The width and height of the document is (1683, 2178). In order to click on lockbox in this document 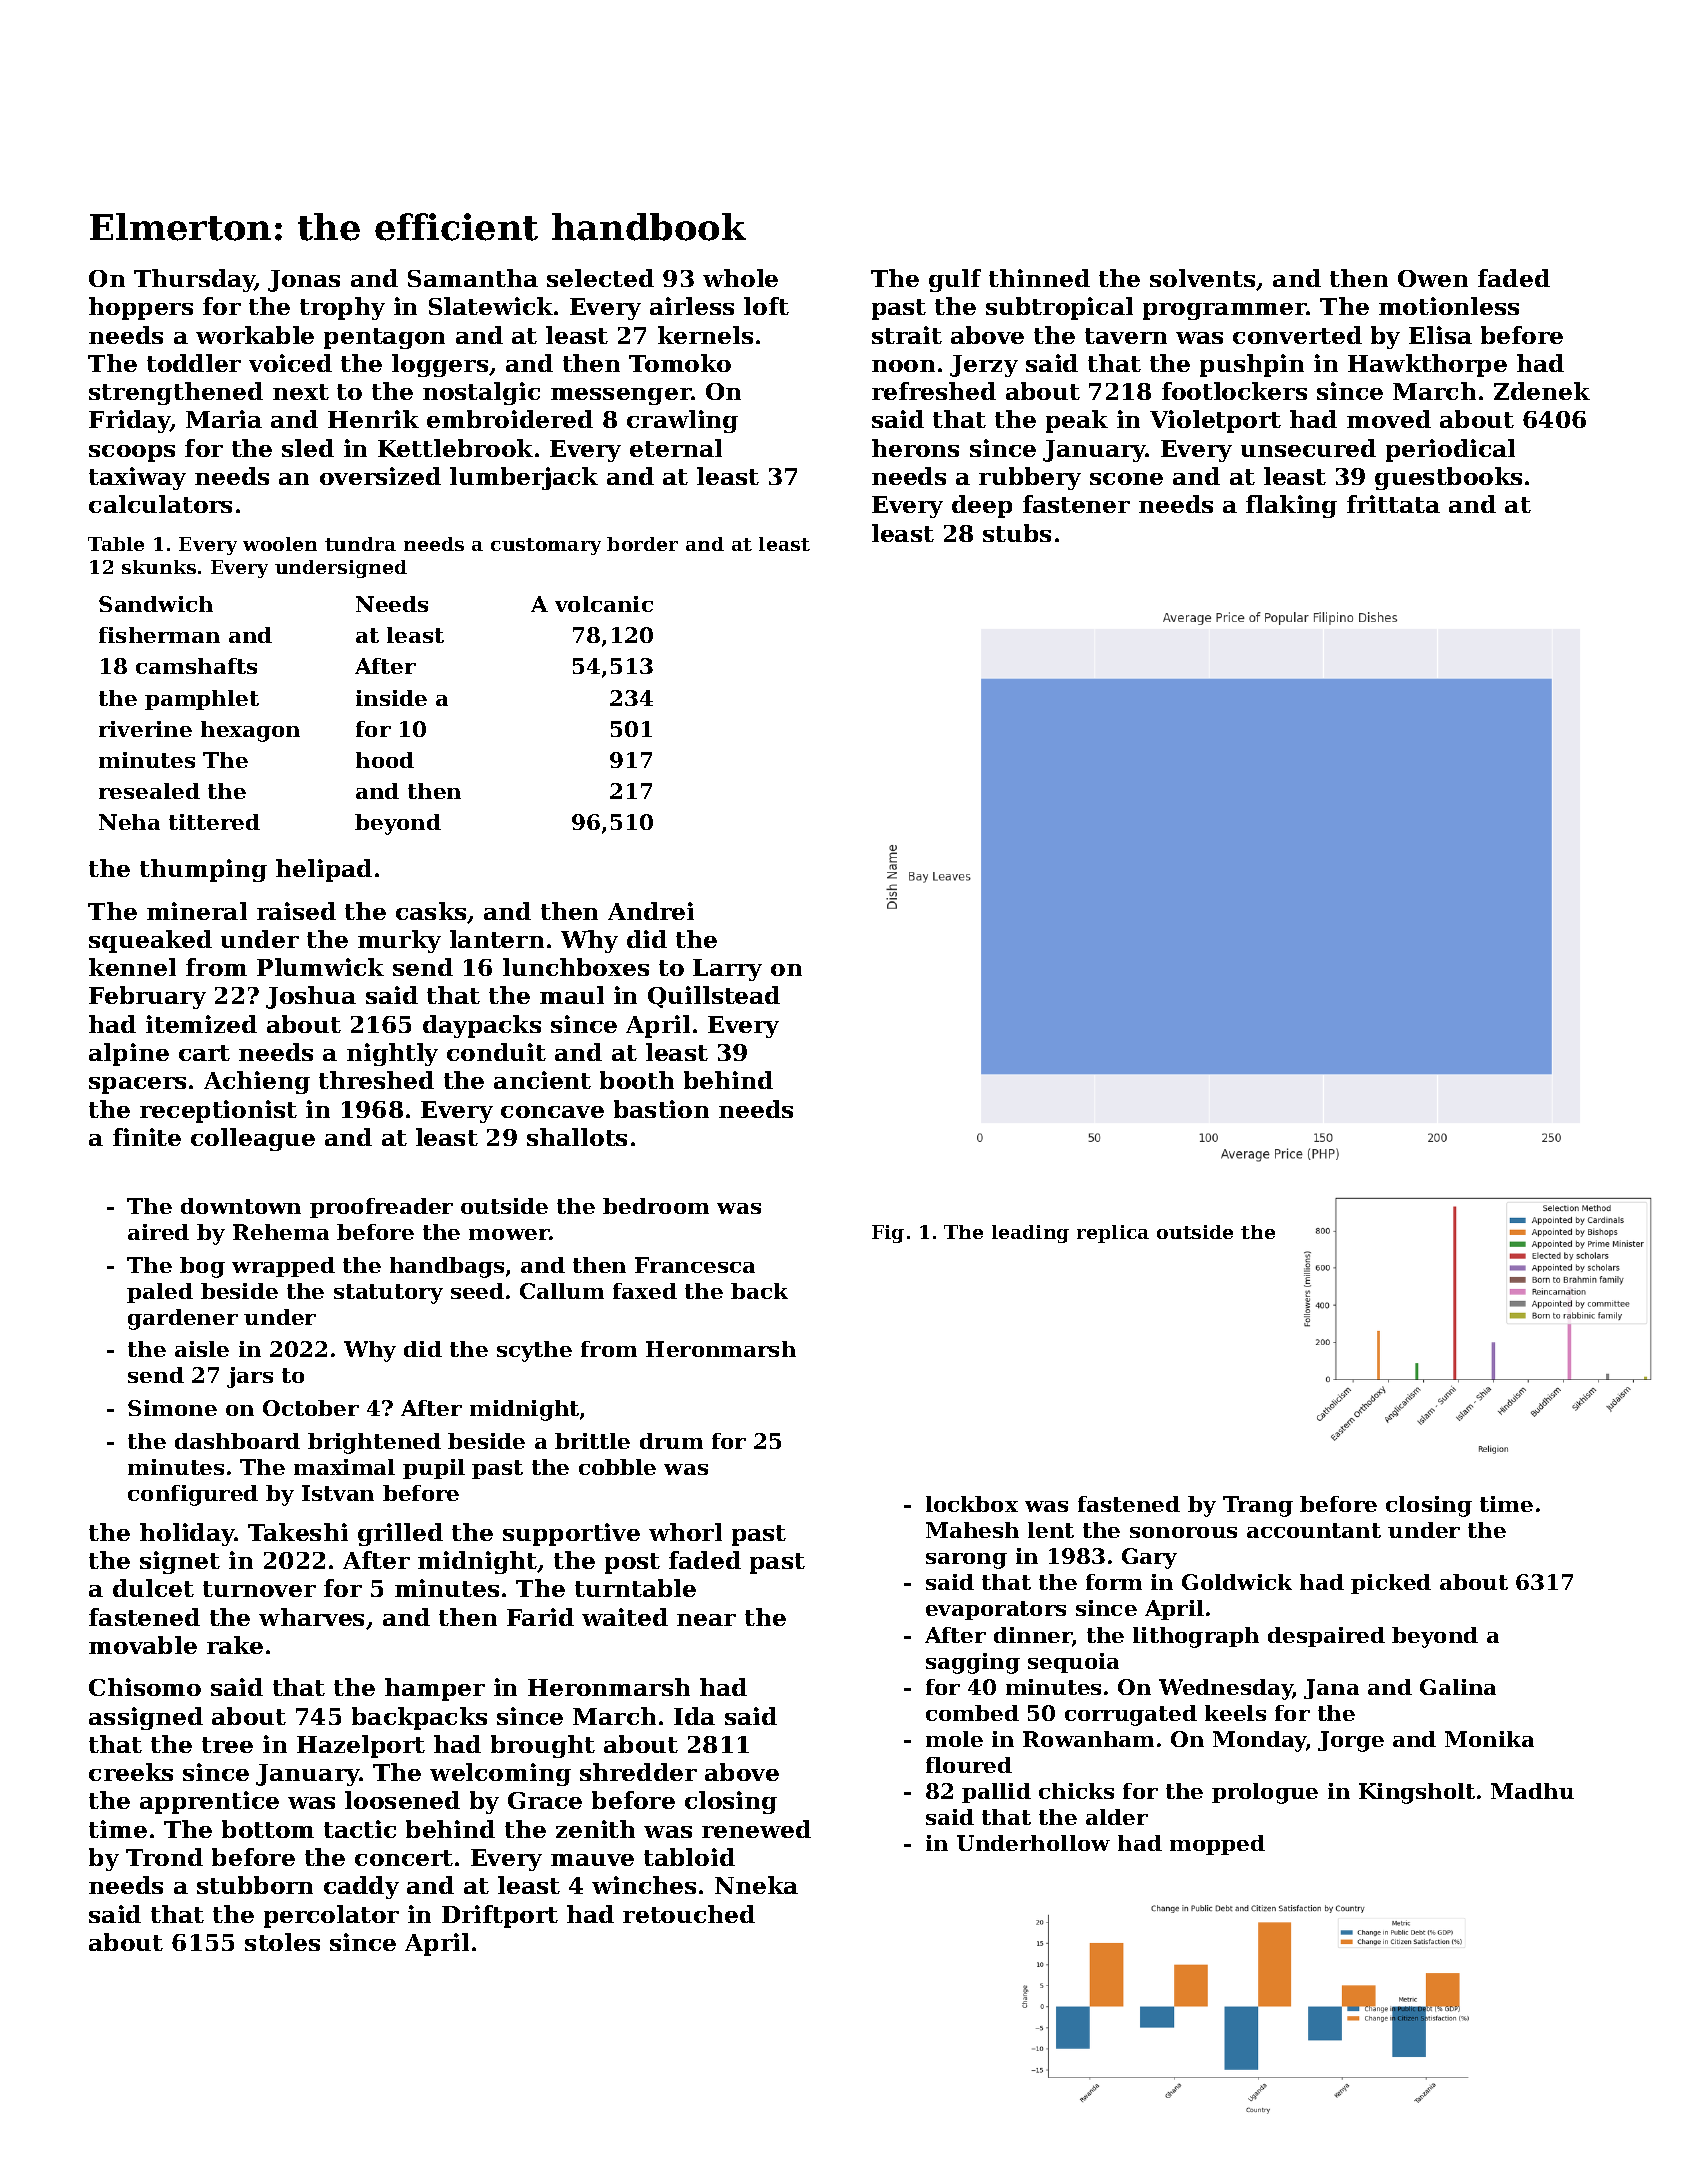, I will do `click(972, 1504)`.
